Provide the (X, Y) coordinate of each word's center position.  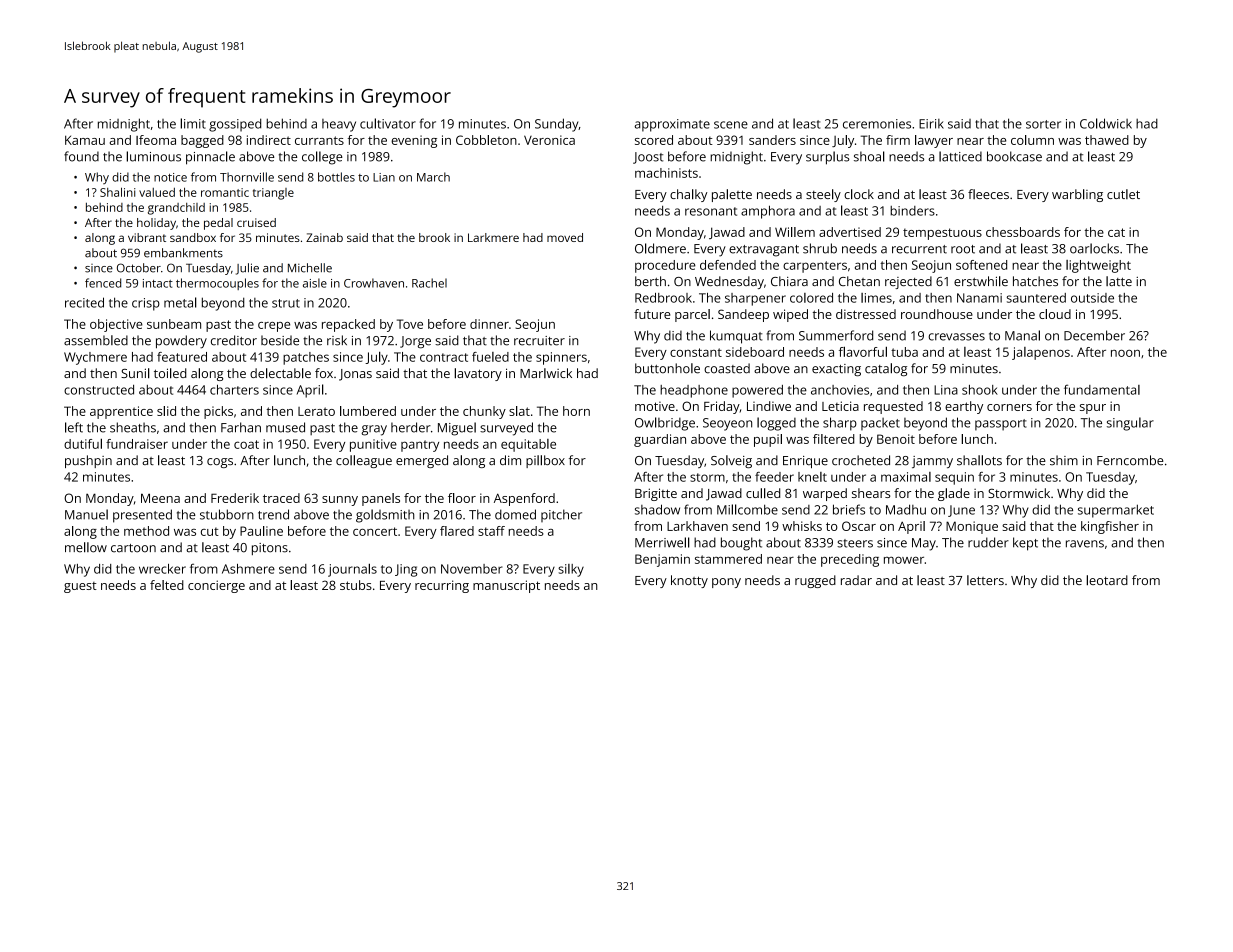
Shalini (117, 192)
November (472, 569)
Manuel (86, 514)
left (74, 427)
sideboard (755, 352)
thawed (1107, 140)
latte (1119, 281)
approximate (672, 125)
